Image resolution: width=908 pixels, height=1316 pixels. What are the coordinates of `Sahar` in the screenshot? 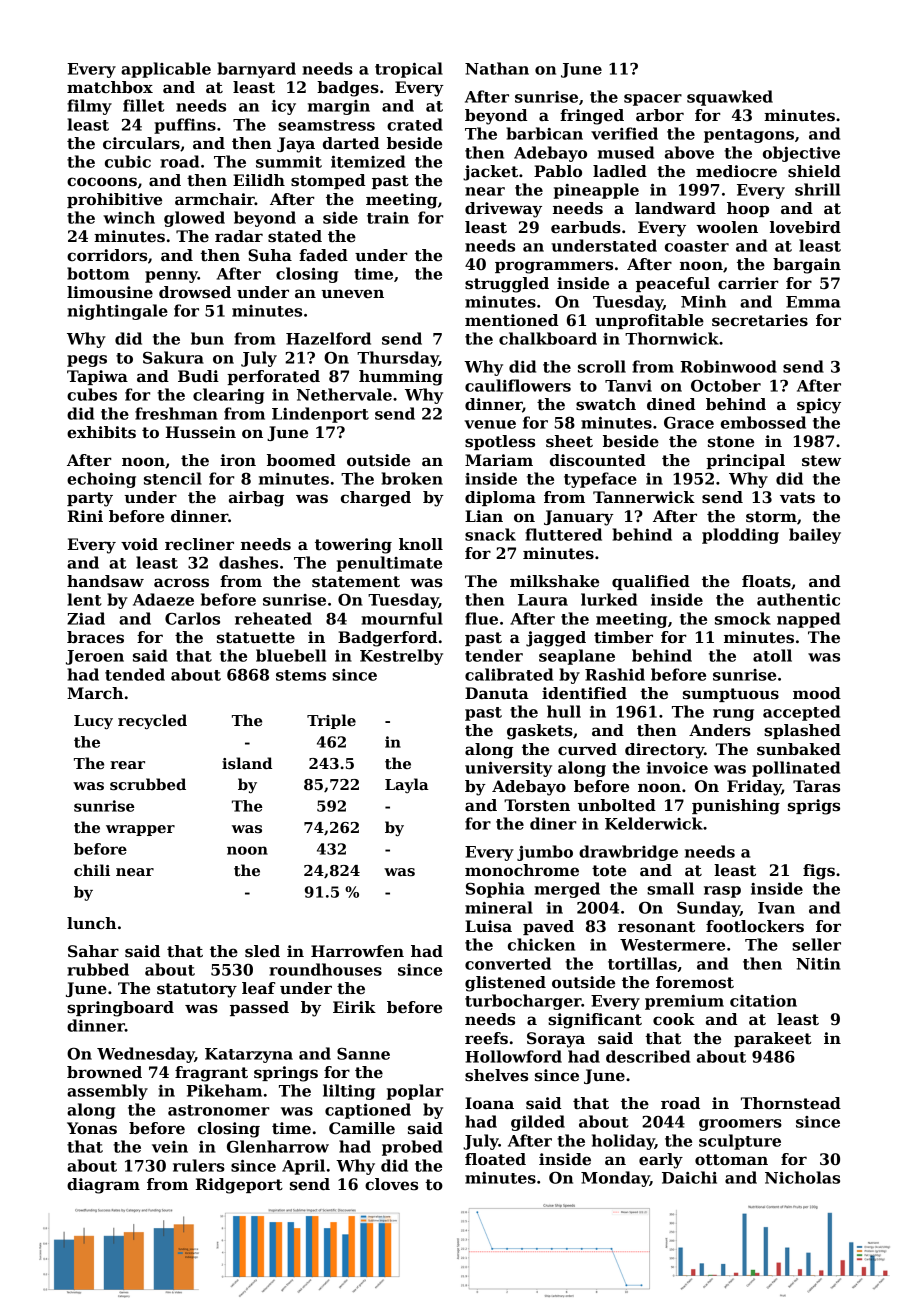 It's located at (93, 951).
